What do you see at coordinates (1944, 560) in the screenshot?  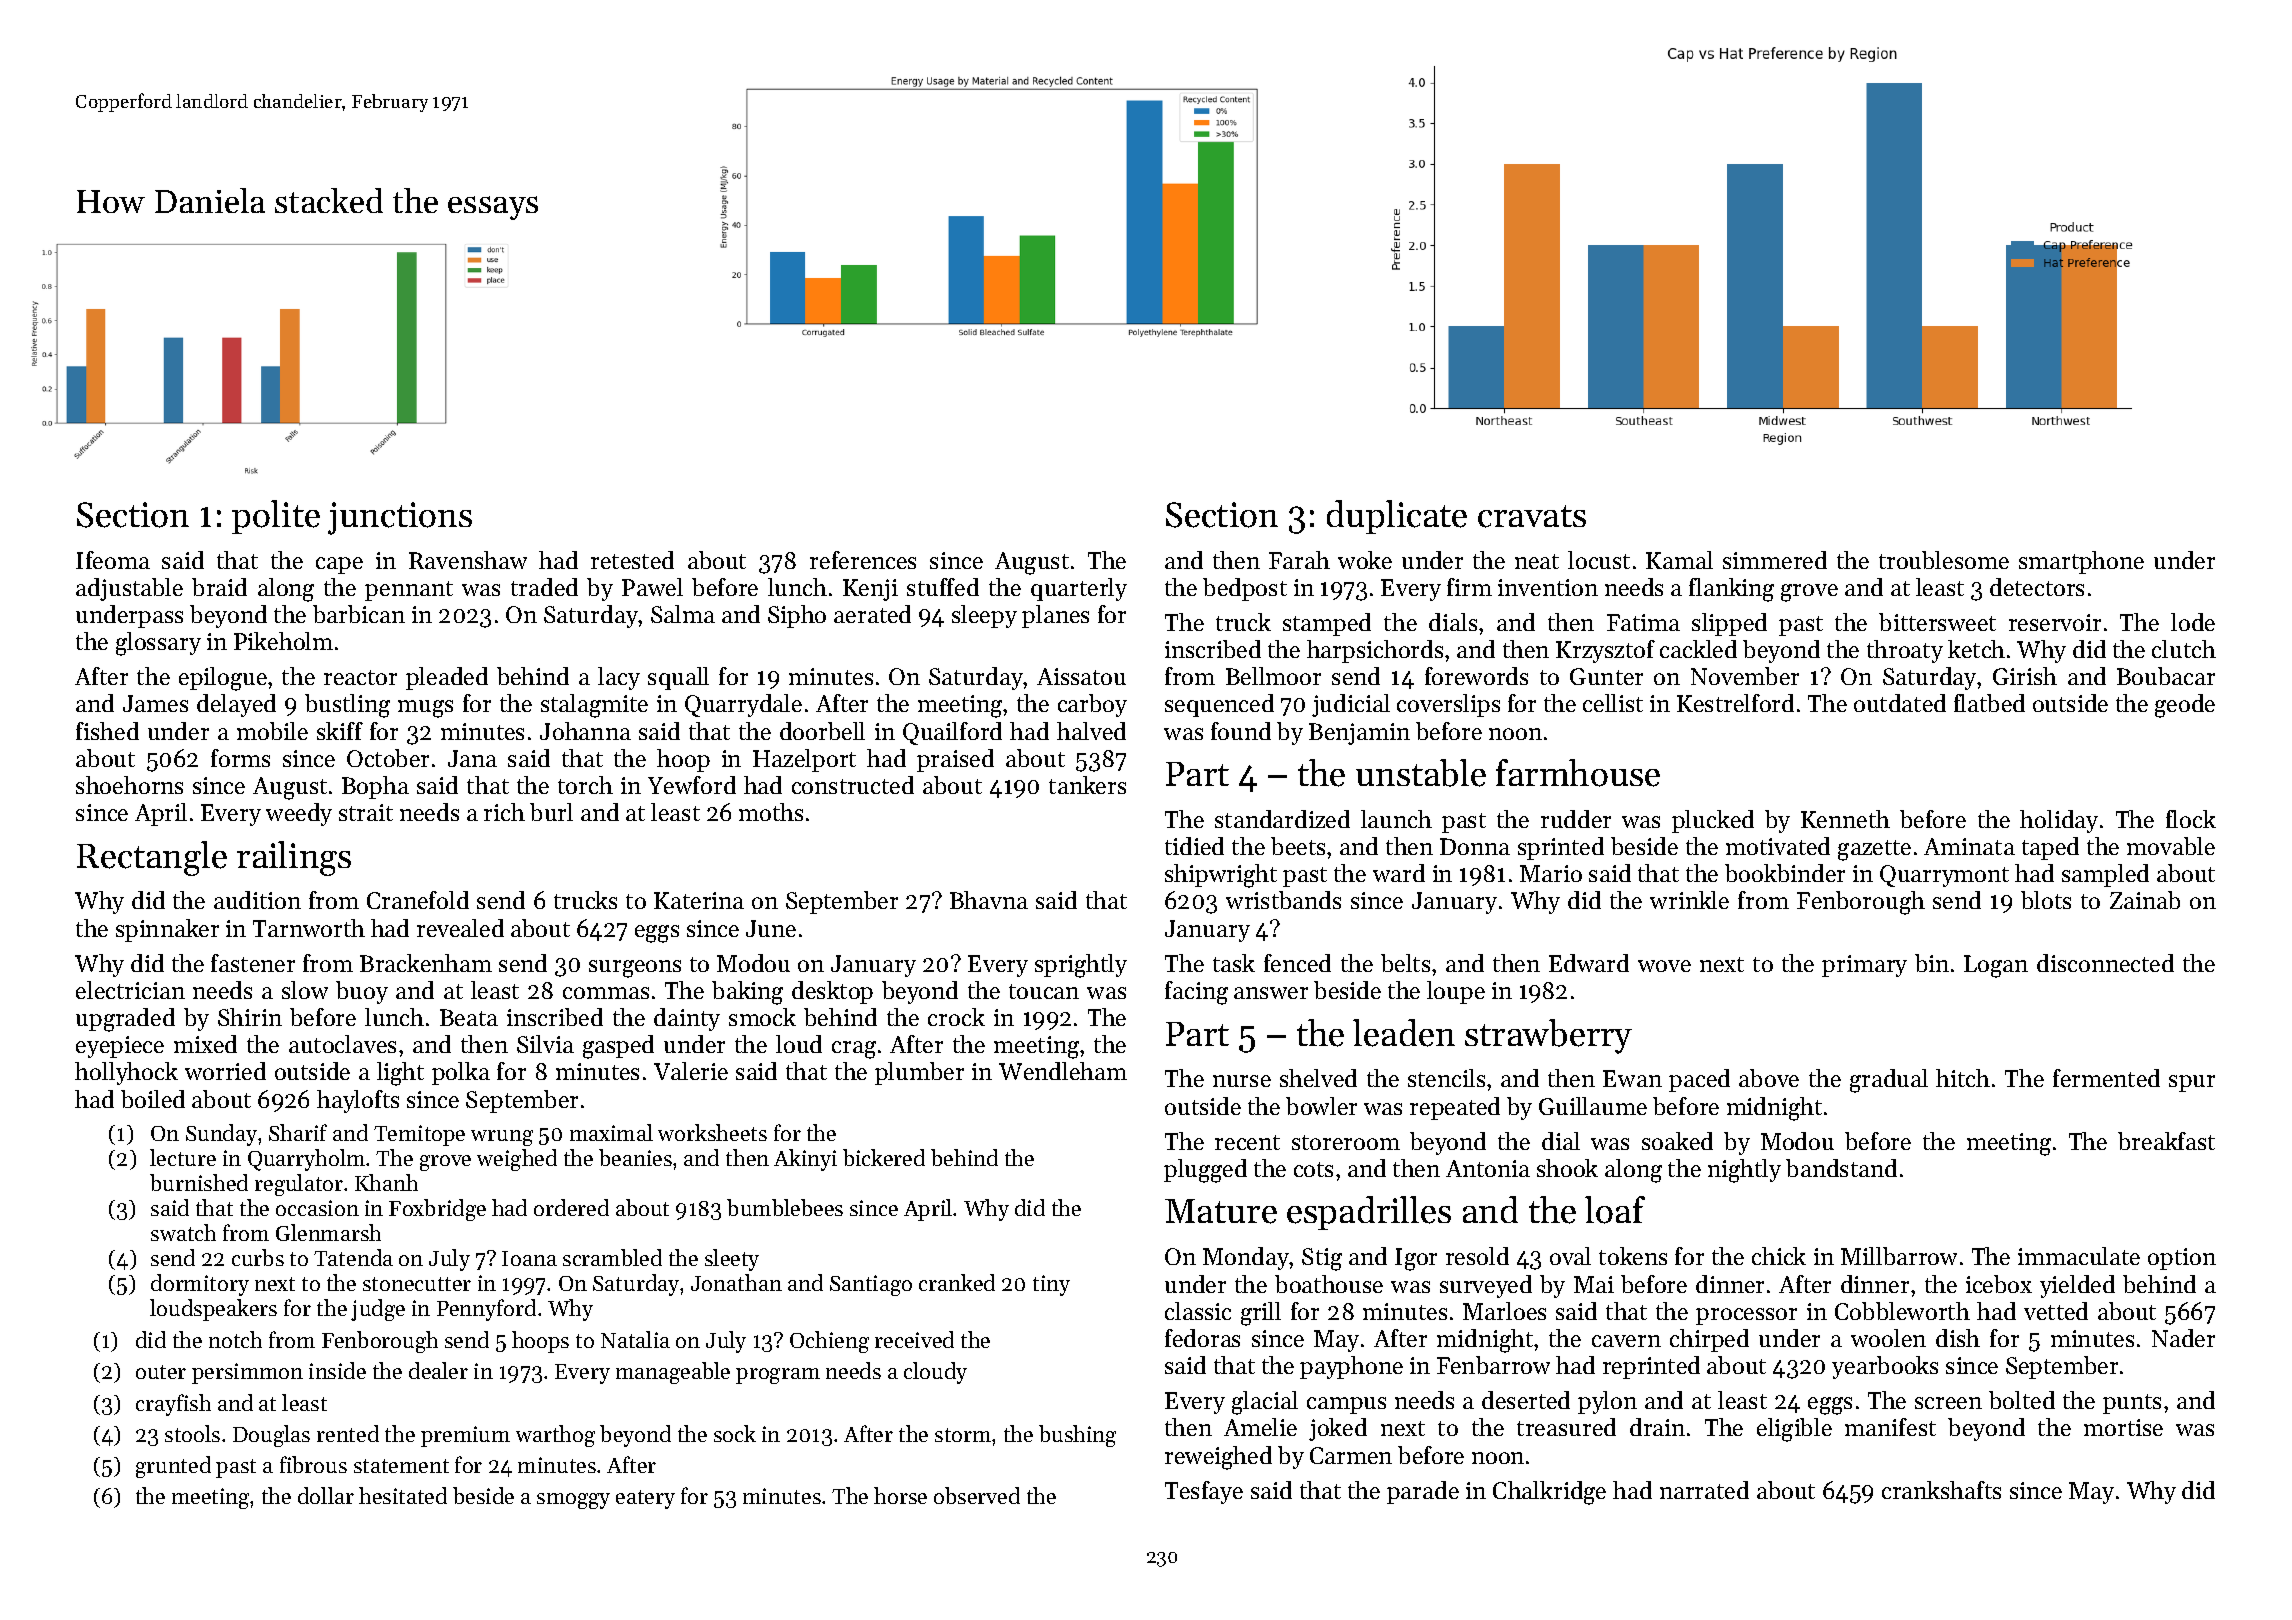 I see `troublesome` at bounding box center [1944, 560].
